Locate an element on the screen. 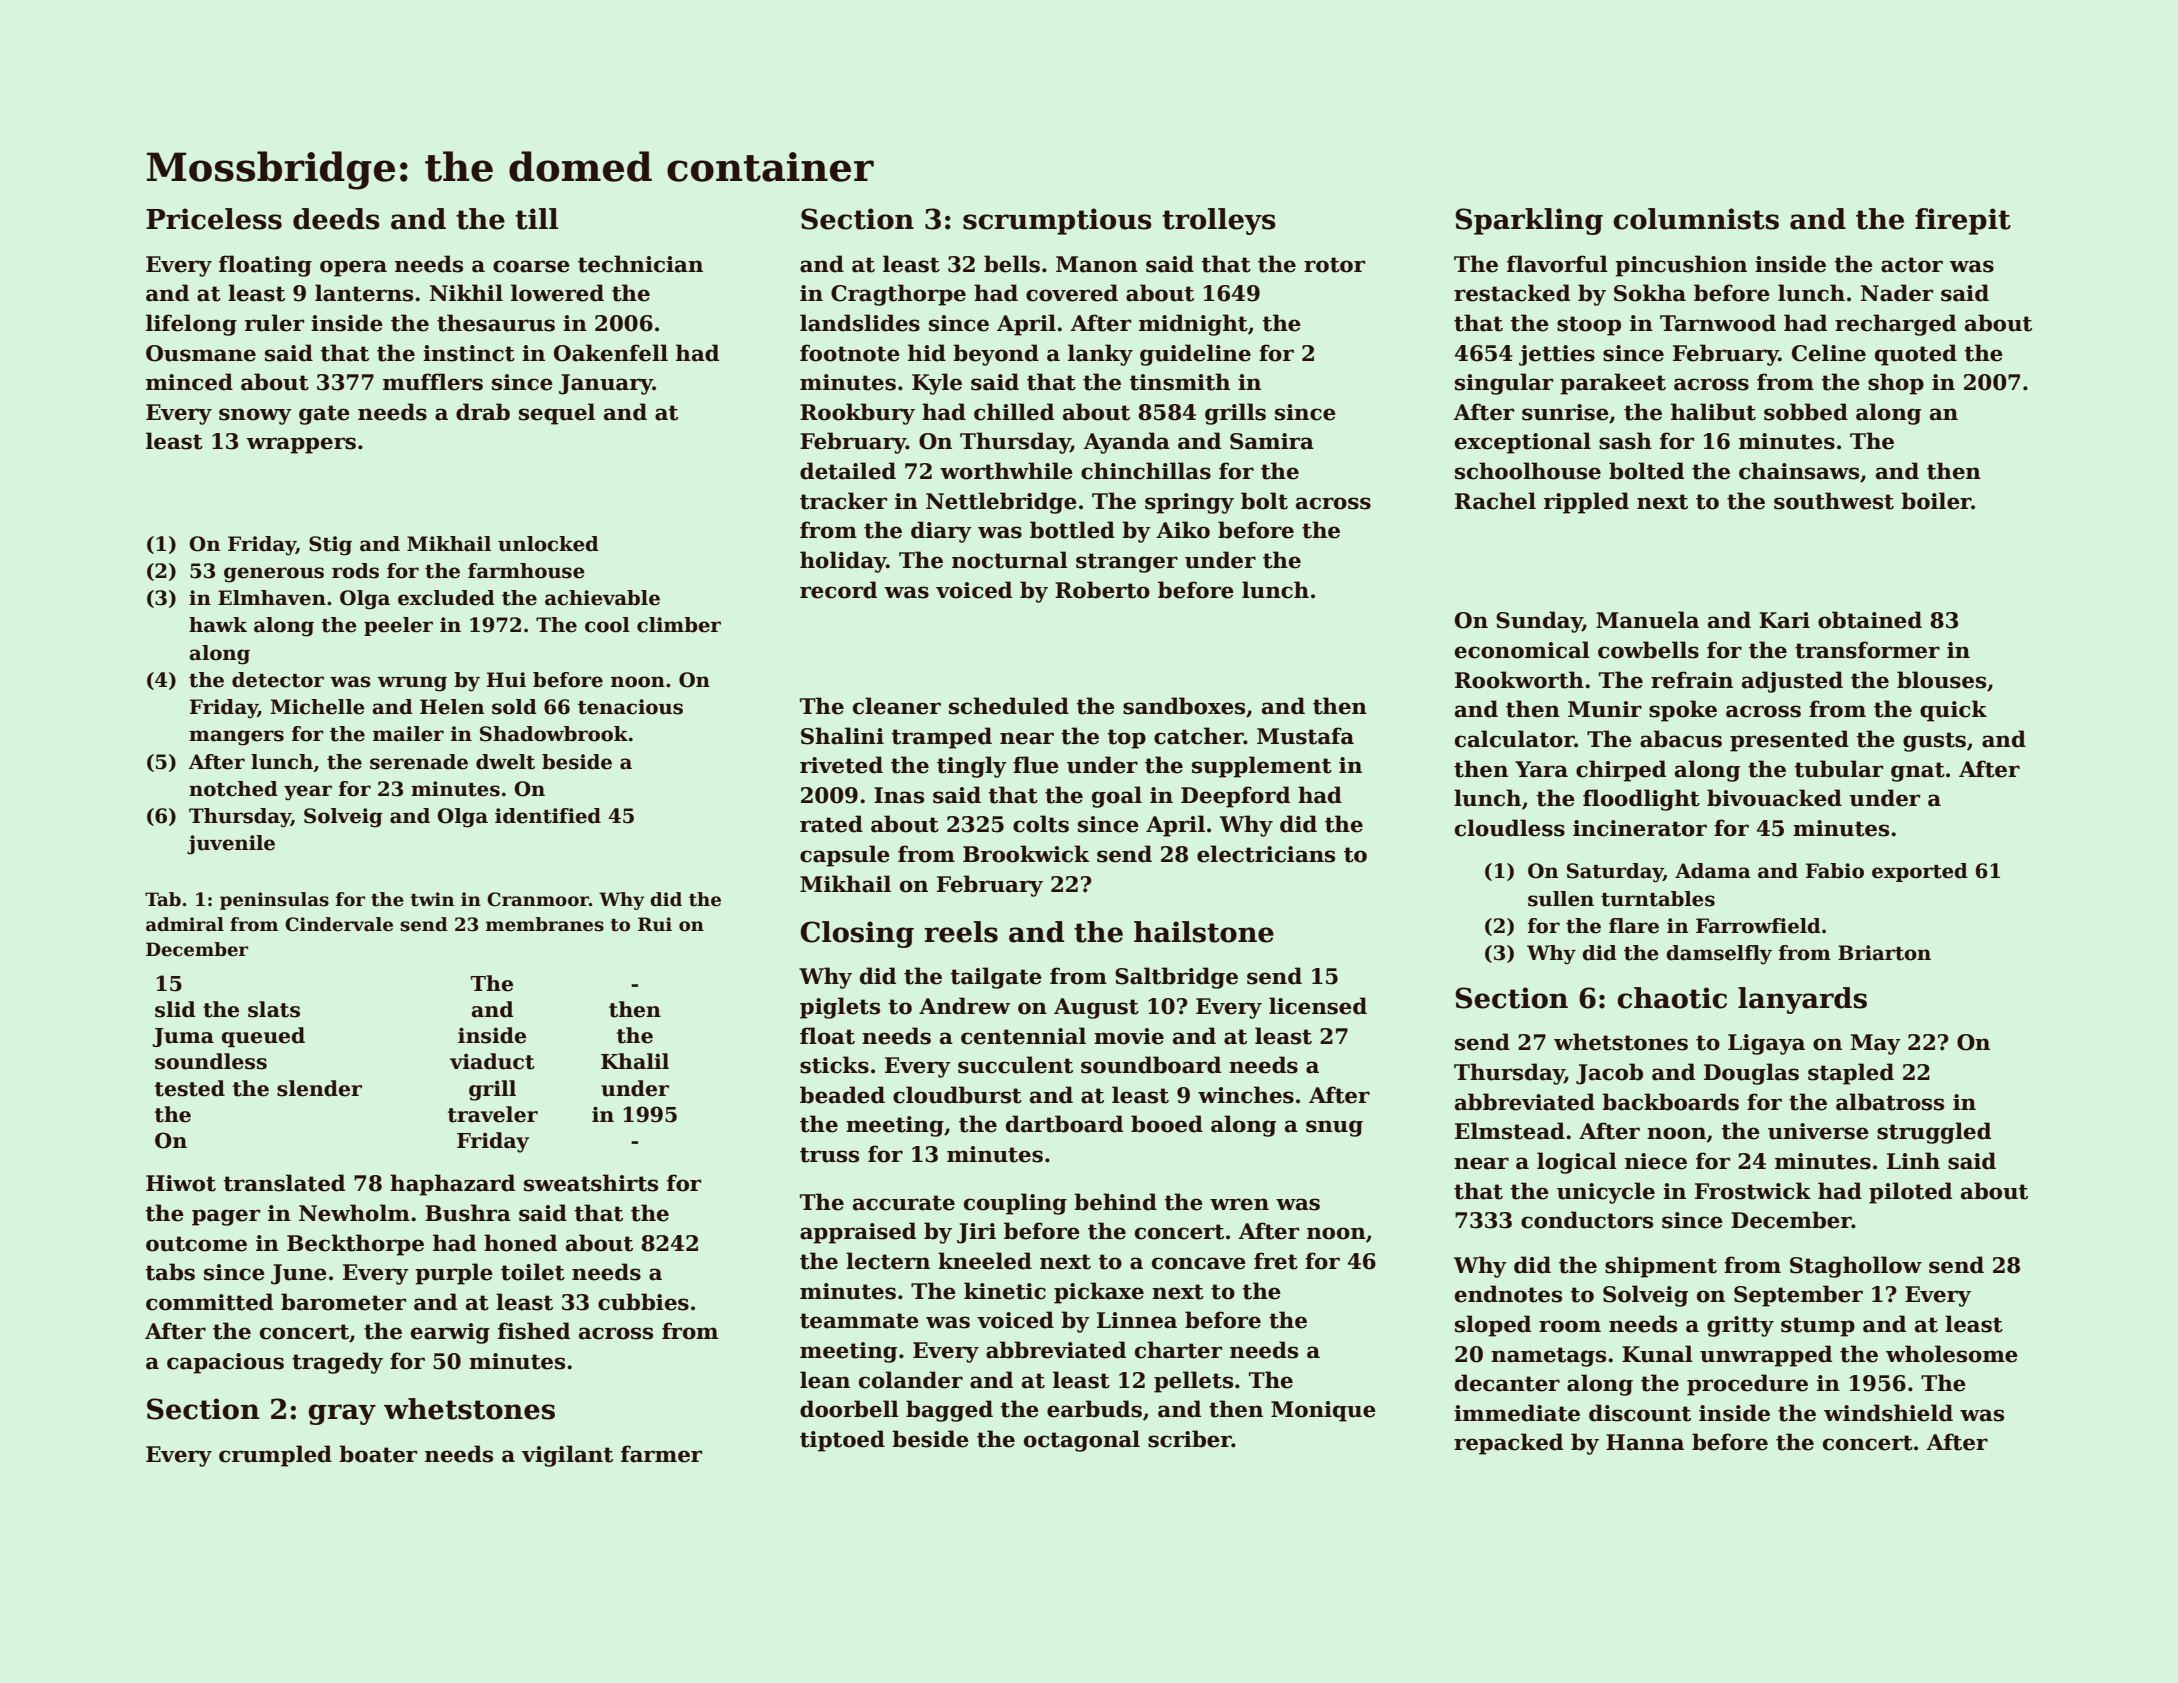  scrumptious is located at coordinates (1057, 221).
